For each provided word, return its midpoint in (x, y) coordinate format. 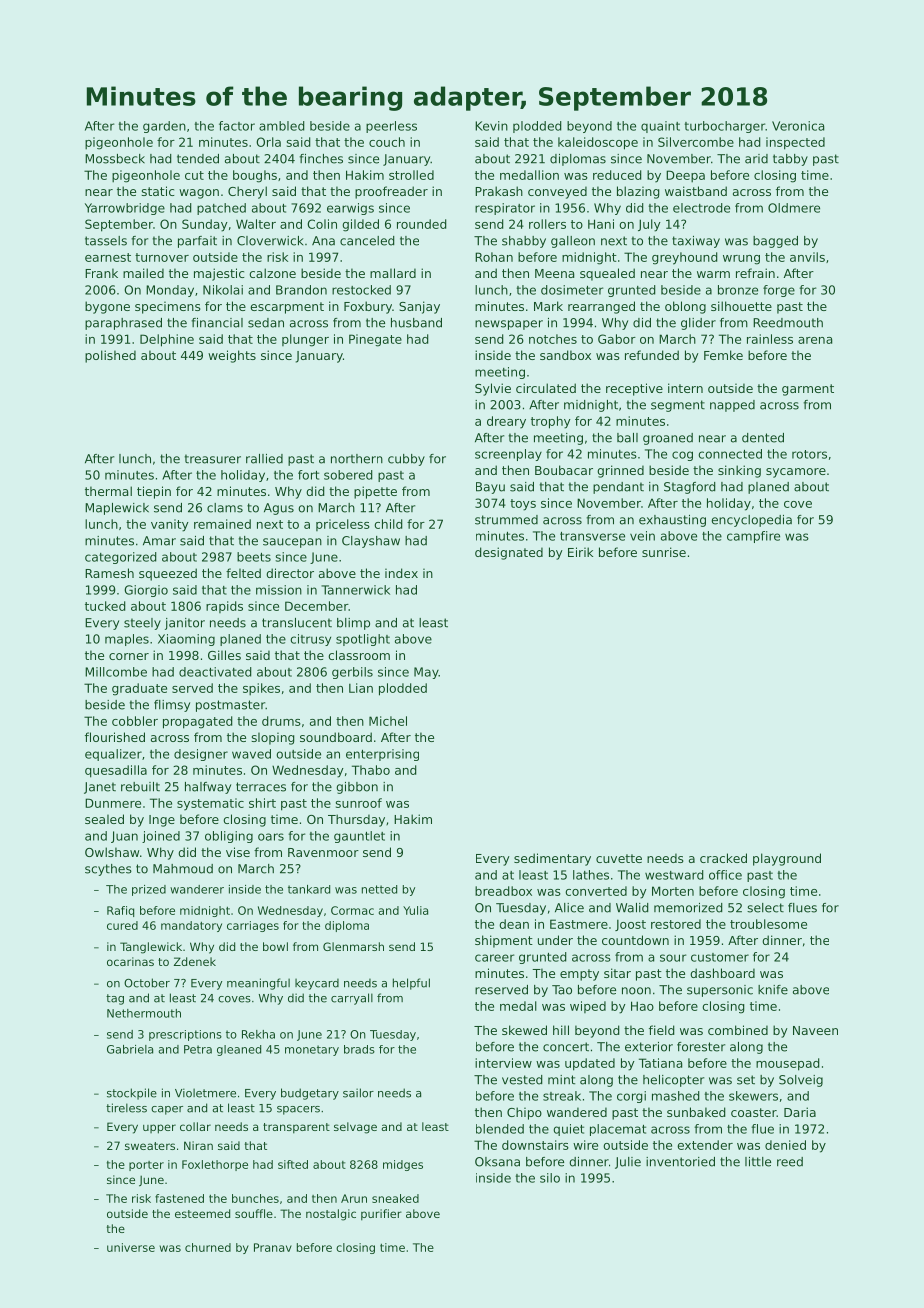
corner (129, 656)
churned (208, 1247)
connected (730, 454)
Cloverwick (270, 241)
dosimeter (572, 290)
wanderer (197, 889)
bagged (775, 242)
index (401, 573)
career (494, 958)
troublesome (768, 924)
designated (509, 553)
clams (225, 508)
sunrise (664, 552)
